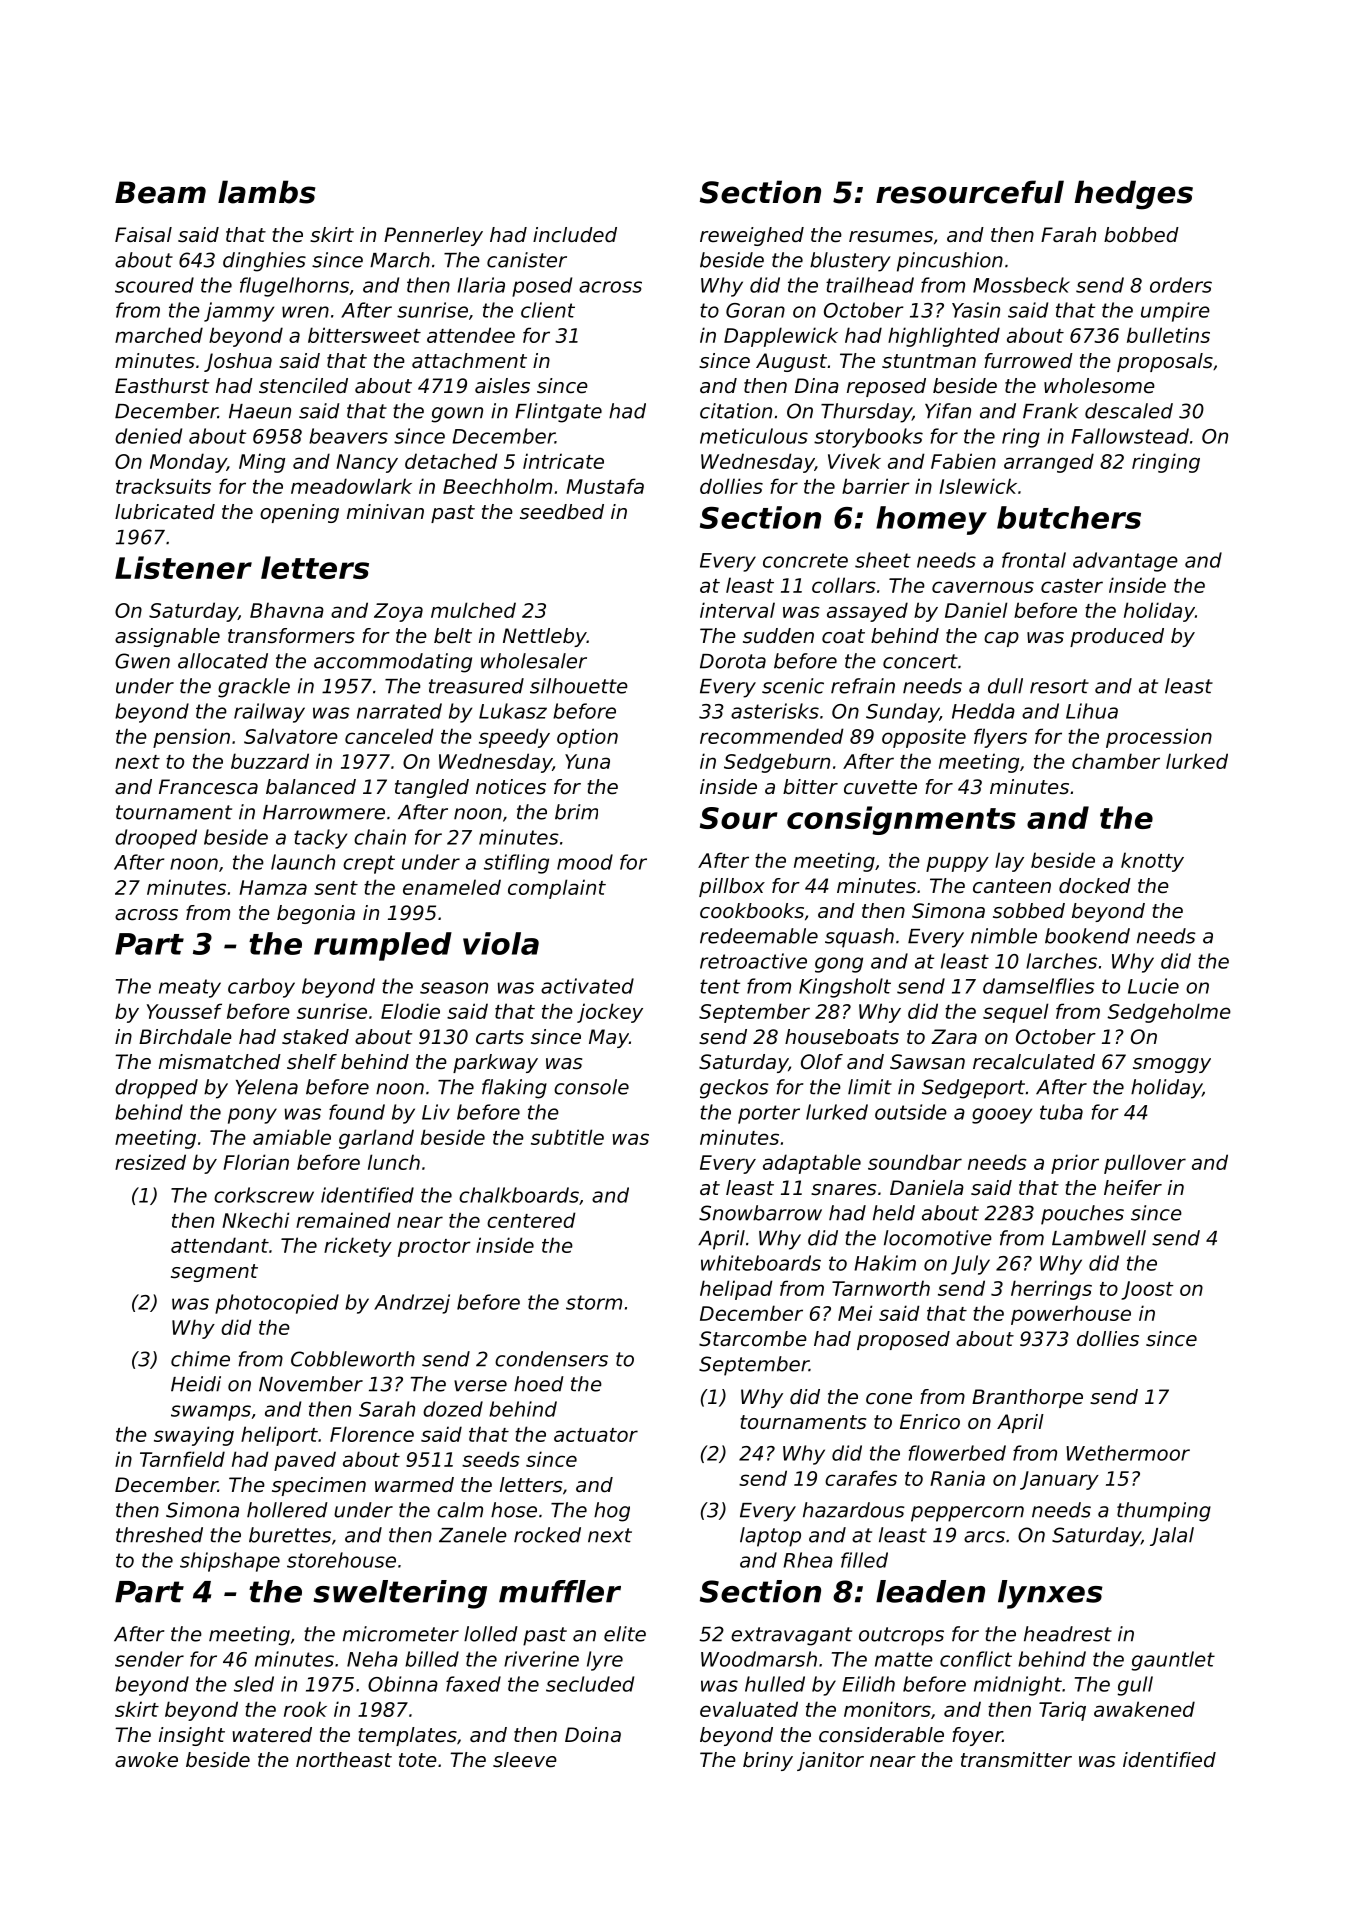 Image resolution: width=1349 pixels, height=1907 pixels. Describe the element at coordinates (266, 192) in the image. I see `lambs` at that location.
